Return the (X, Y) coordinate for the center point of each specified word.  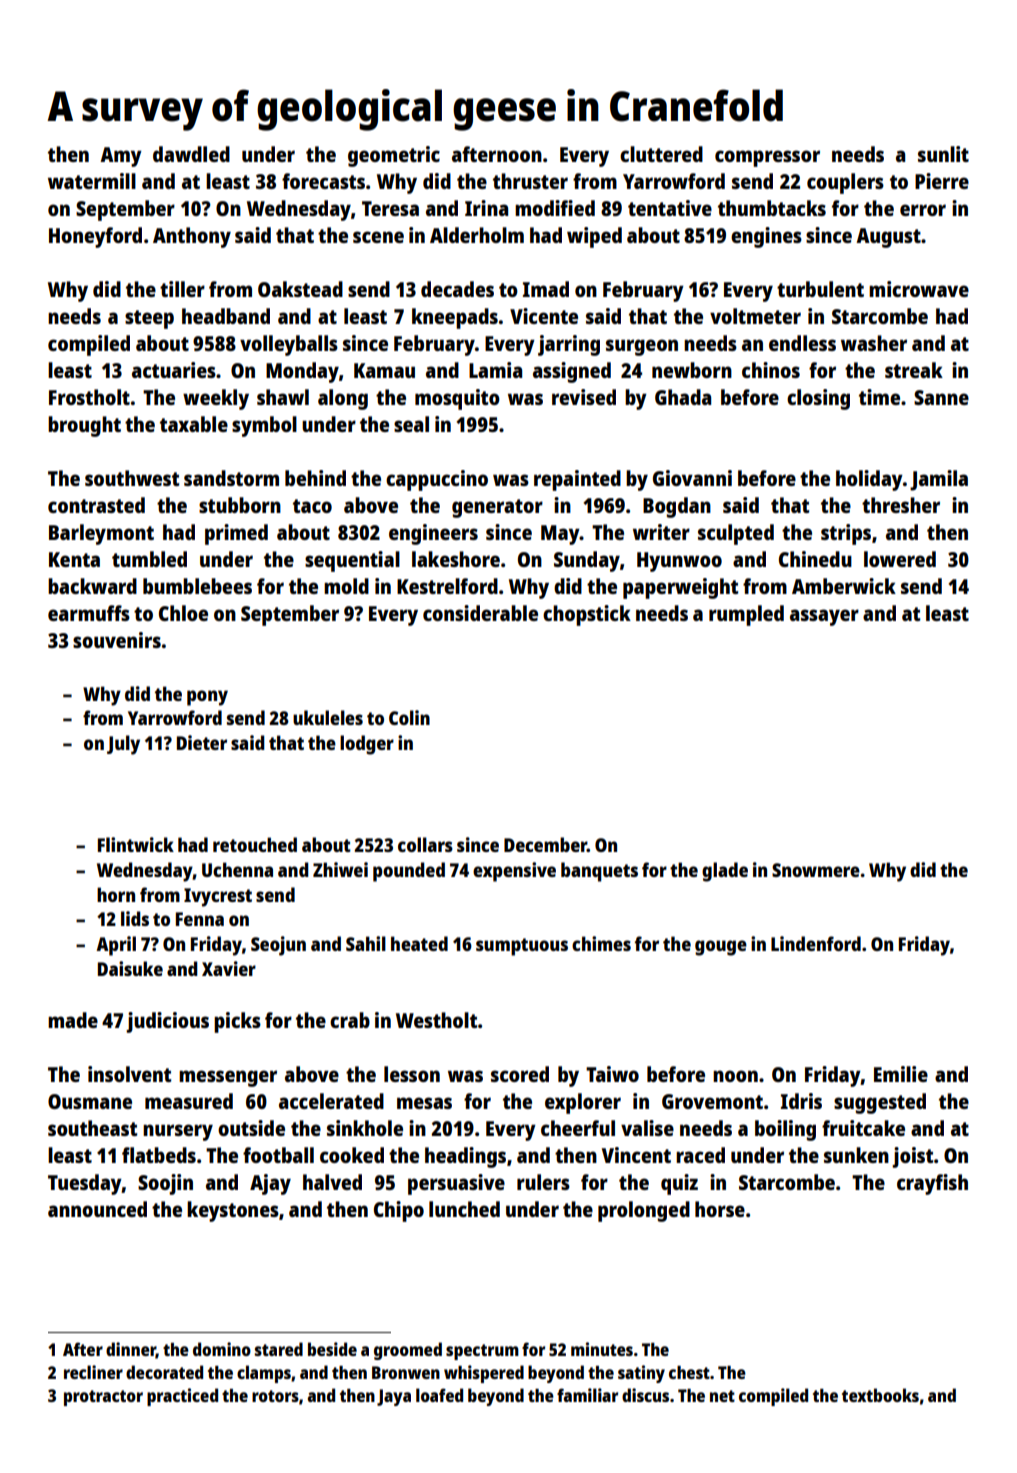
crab (350, 1020)
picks (237, 1022)
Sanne (941, 397)
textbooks (880, 1395)
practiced (182, 1397)
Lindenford (816, 943)
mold (346, 586)
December (545, 844)
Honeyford (95, 237)
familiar (587, 1395)
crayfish (932, 1184)
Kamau (384, 370)
